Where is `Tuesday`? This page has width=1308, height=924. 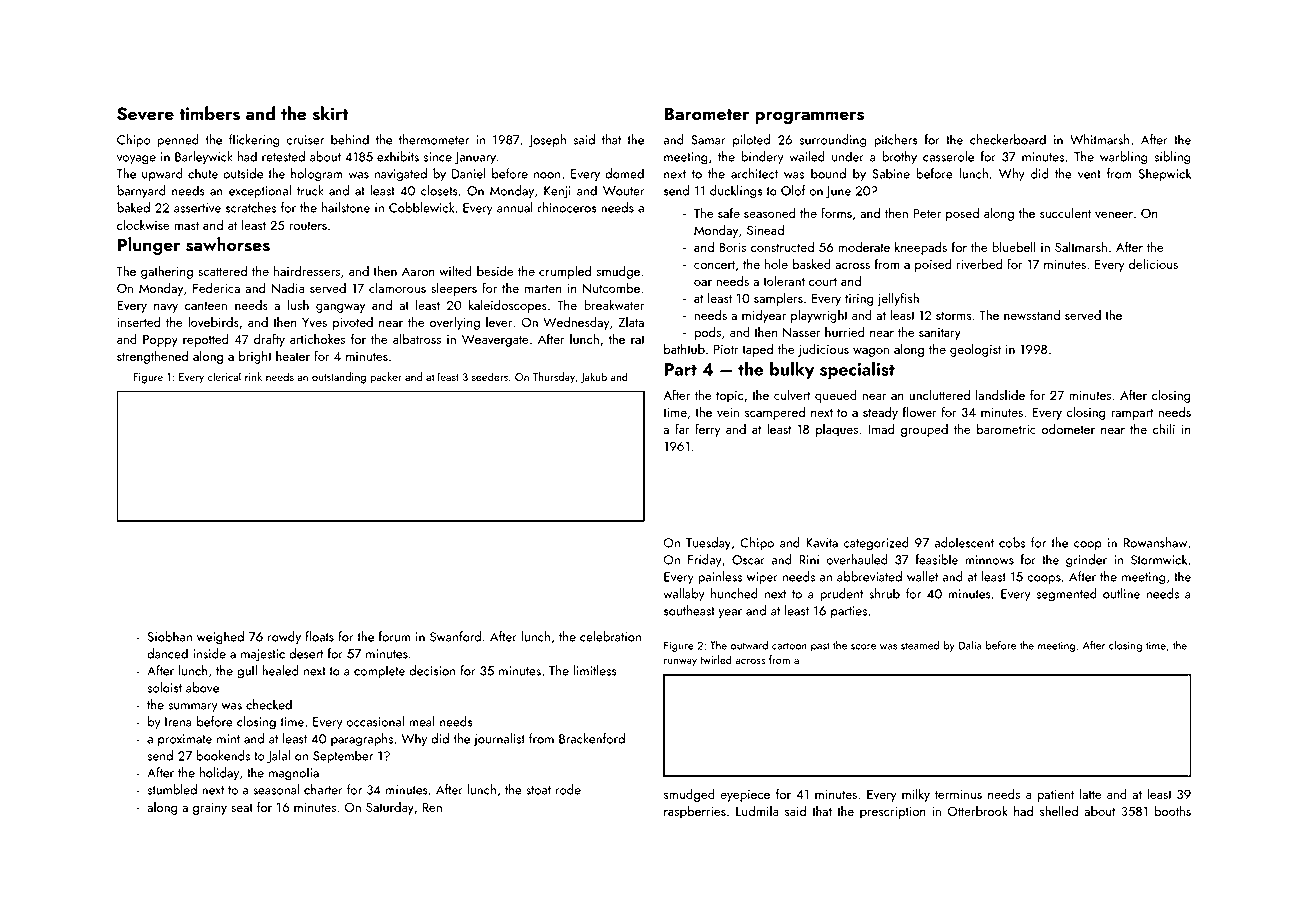
Tuesday is located at coordinates (708, 544).
